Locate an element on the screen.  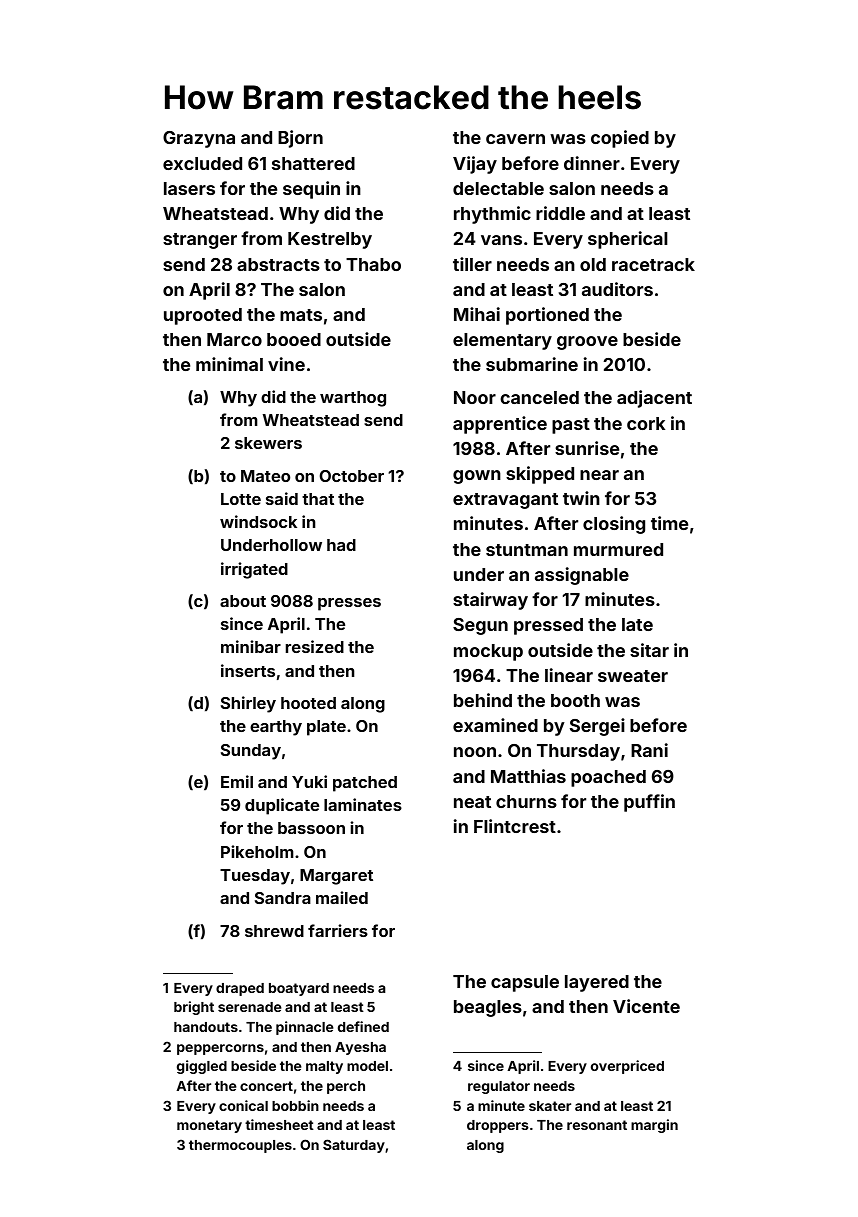
noon is located at coordinates (475, 752).
